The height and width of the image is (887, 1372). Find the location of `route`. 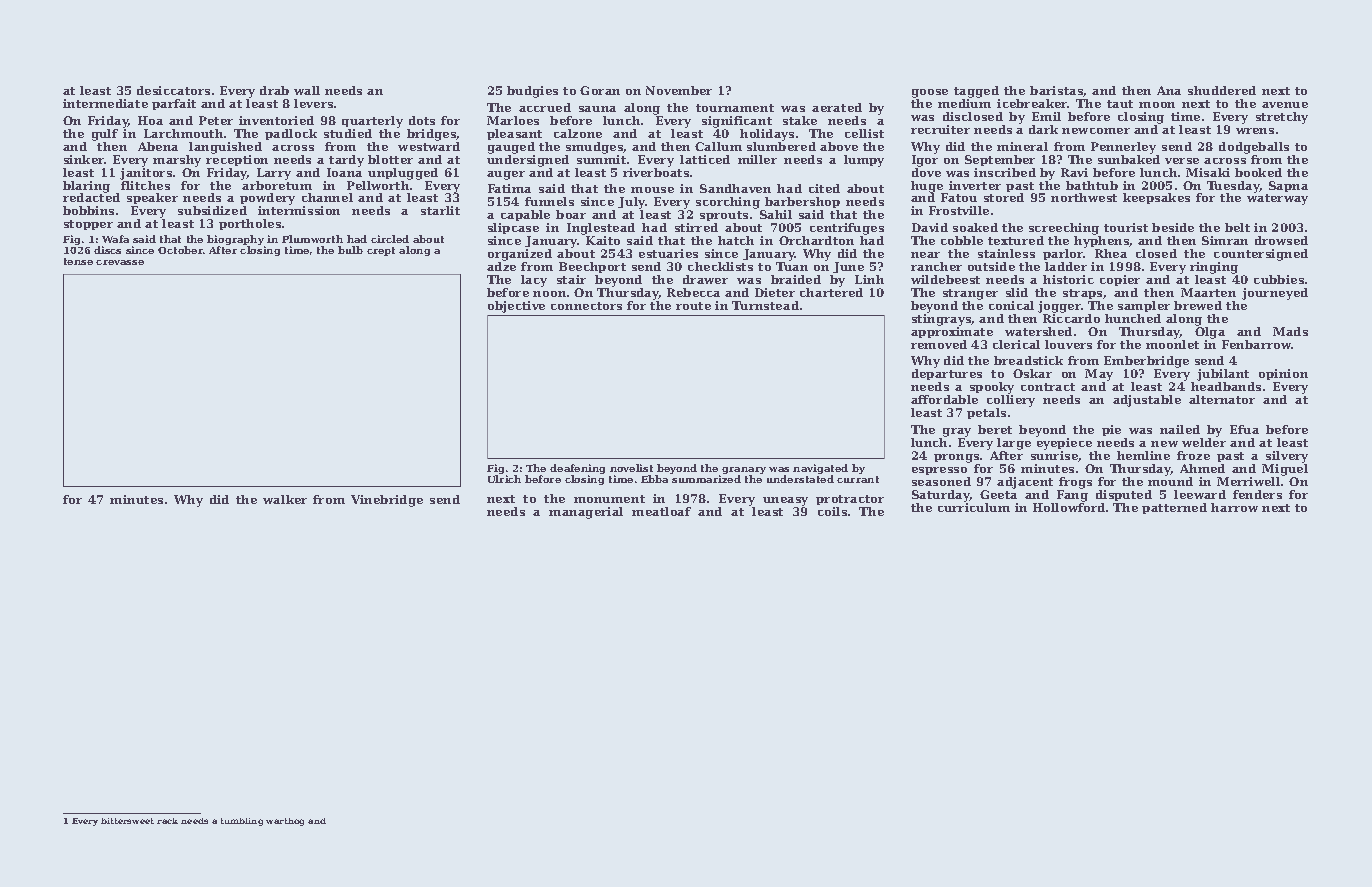

route is located at coordinates (693, 306).
